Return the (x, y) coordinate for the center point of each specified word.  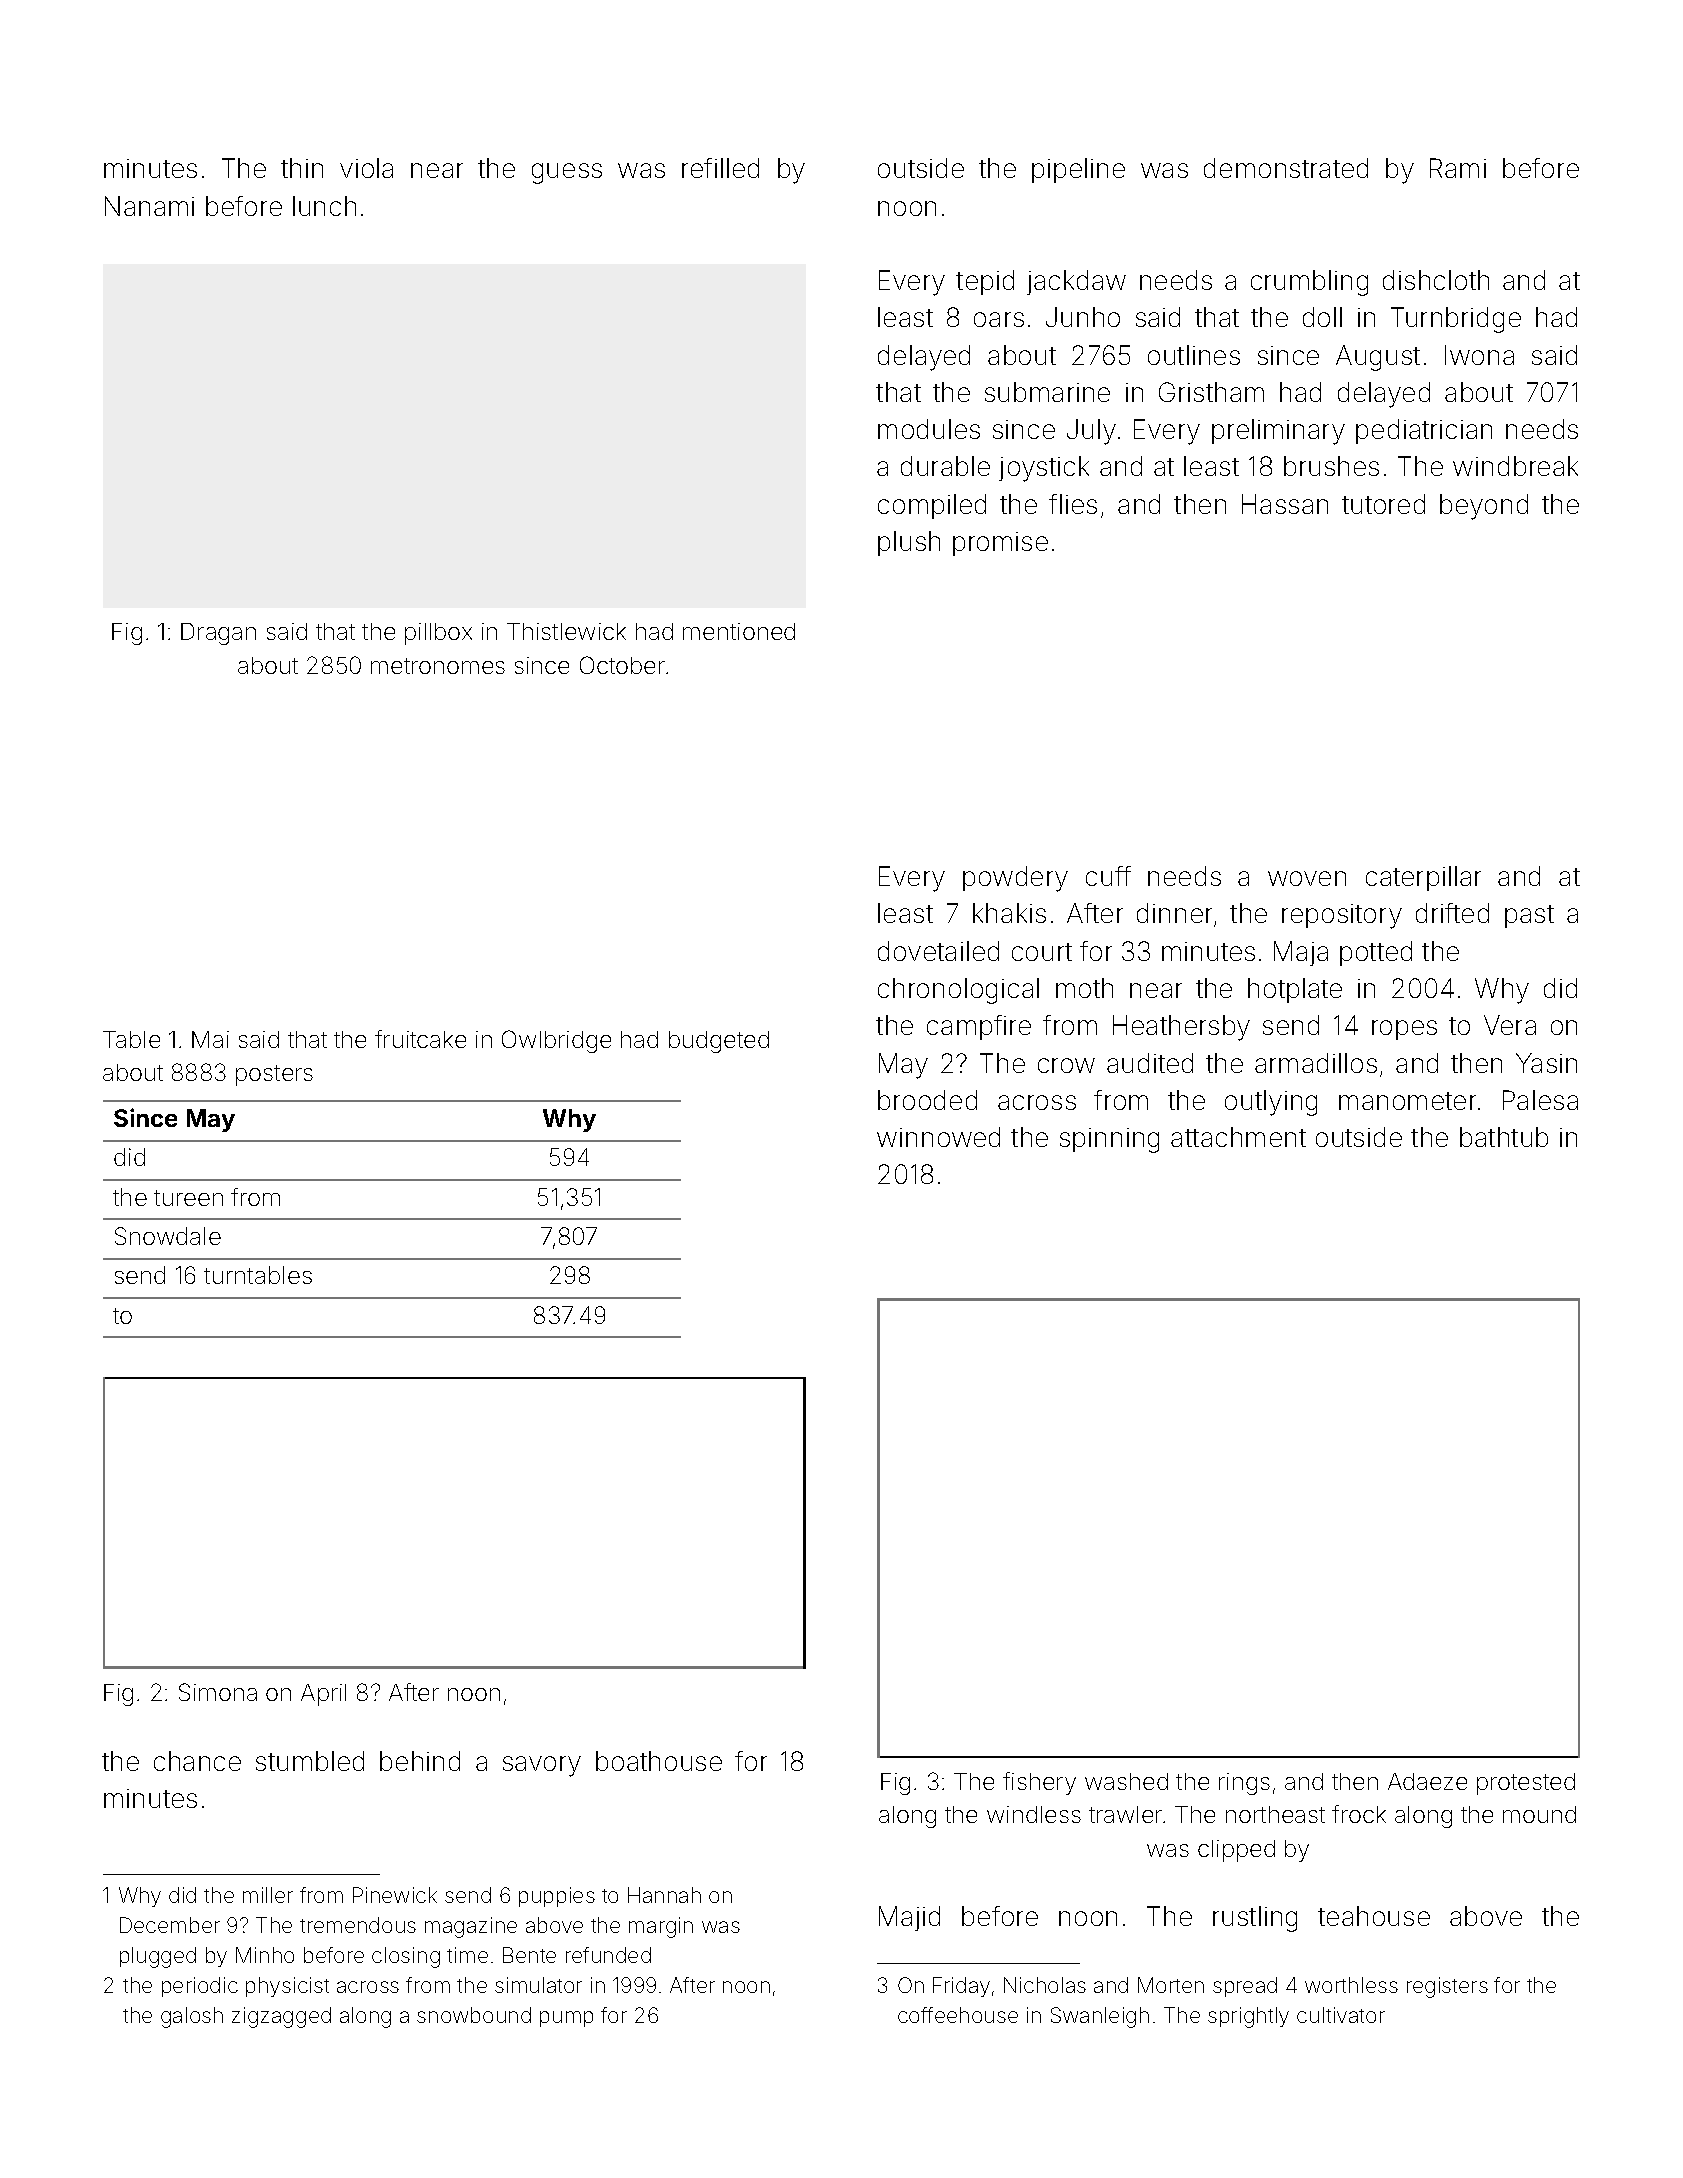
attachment (1238, 1137)
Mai (210, 1039)
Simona (218, 1692)
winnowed (938, 1137)
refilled (720, 168)
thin (302, 168)
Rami (1458, 168)
